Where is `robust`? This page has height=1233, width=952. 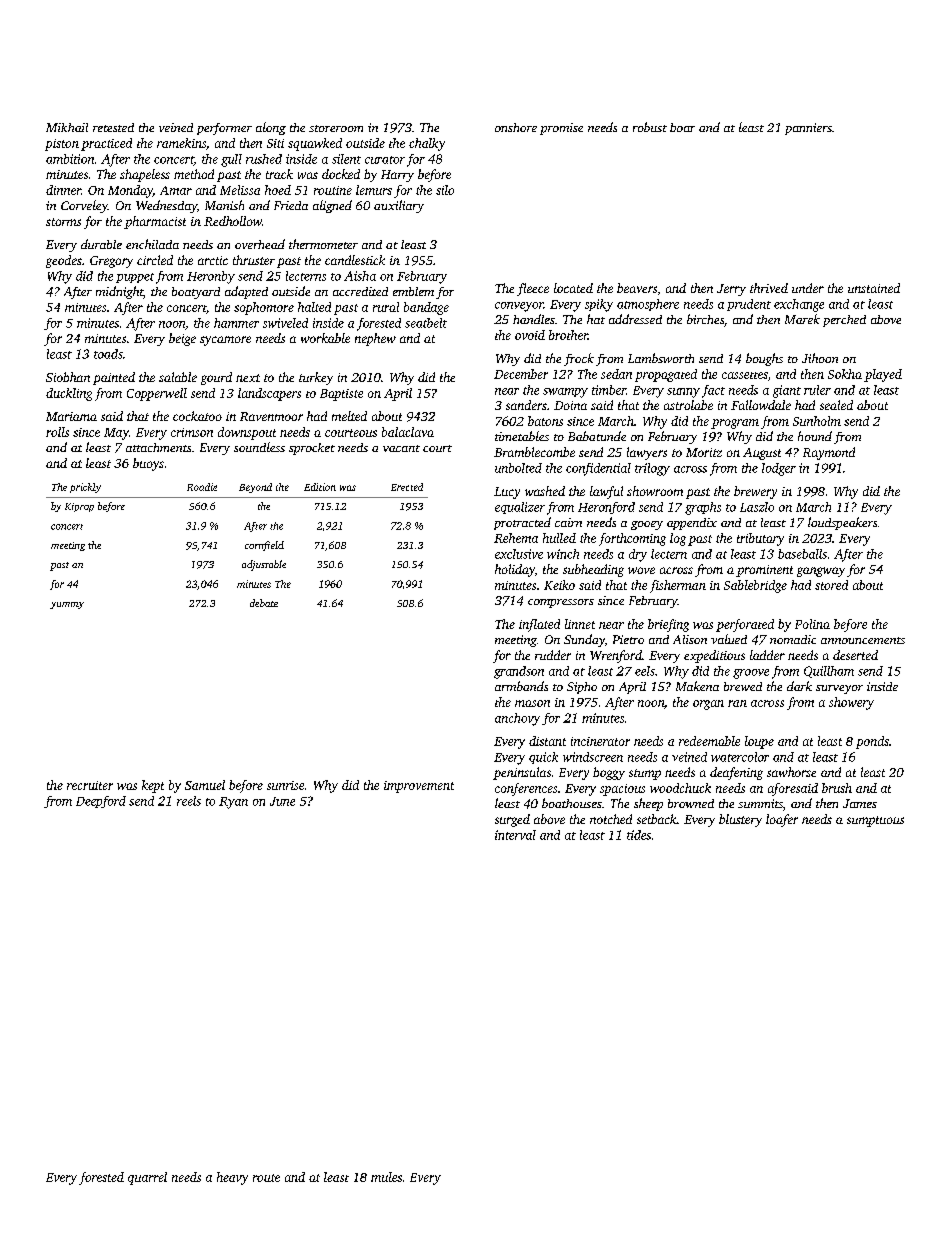
robust is located at coordinates (650, 127).
